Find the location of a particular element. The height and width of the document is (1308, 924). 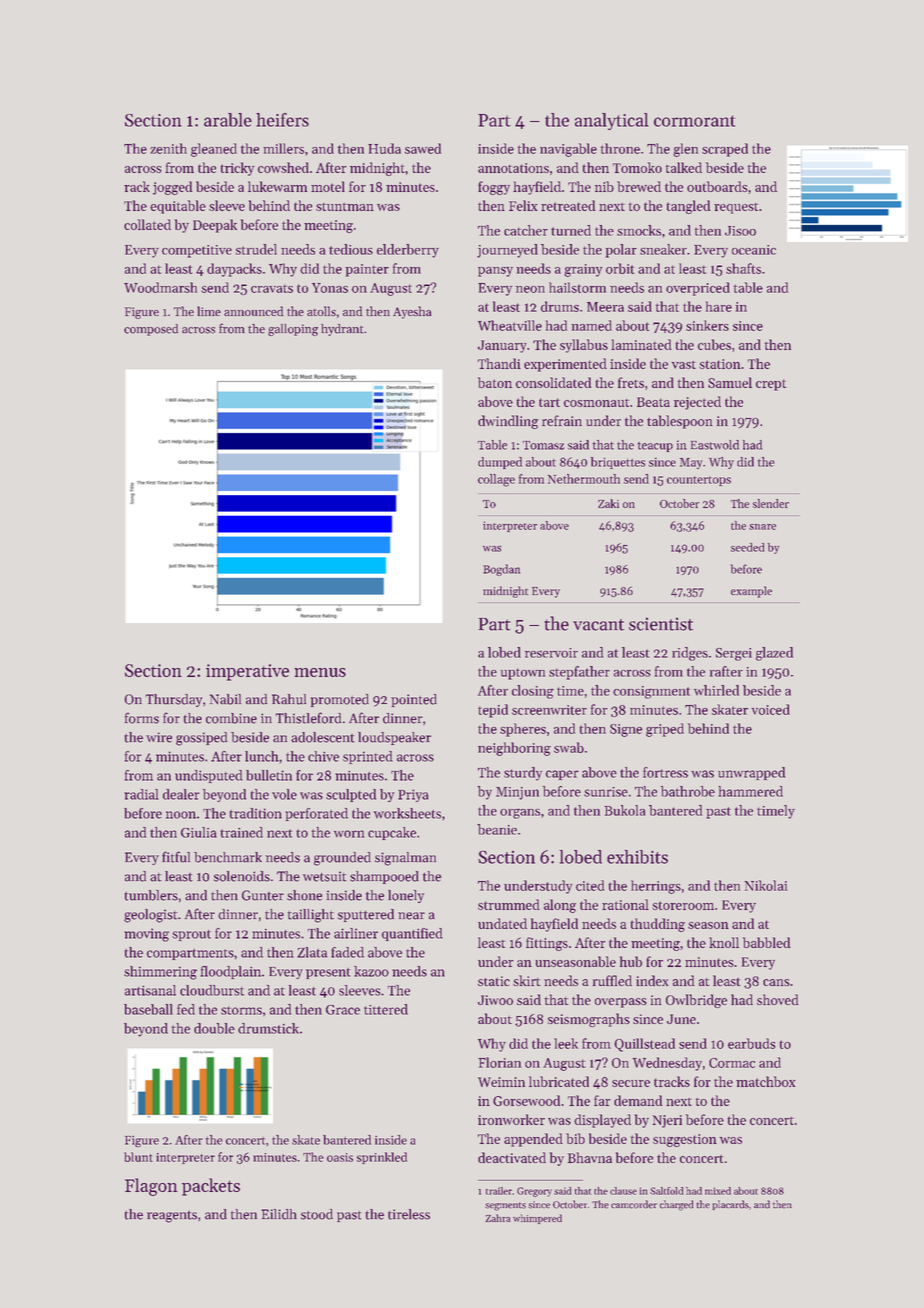

Zahra is located at coordinates (498, 1218).
